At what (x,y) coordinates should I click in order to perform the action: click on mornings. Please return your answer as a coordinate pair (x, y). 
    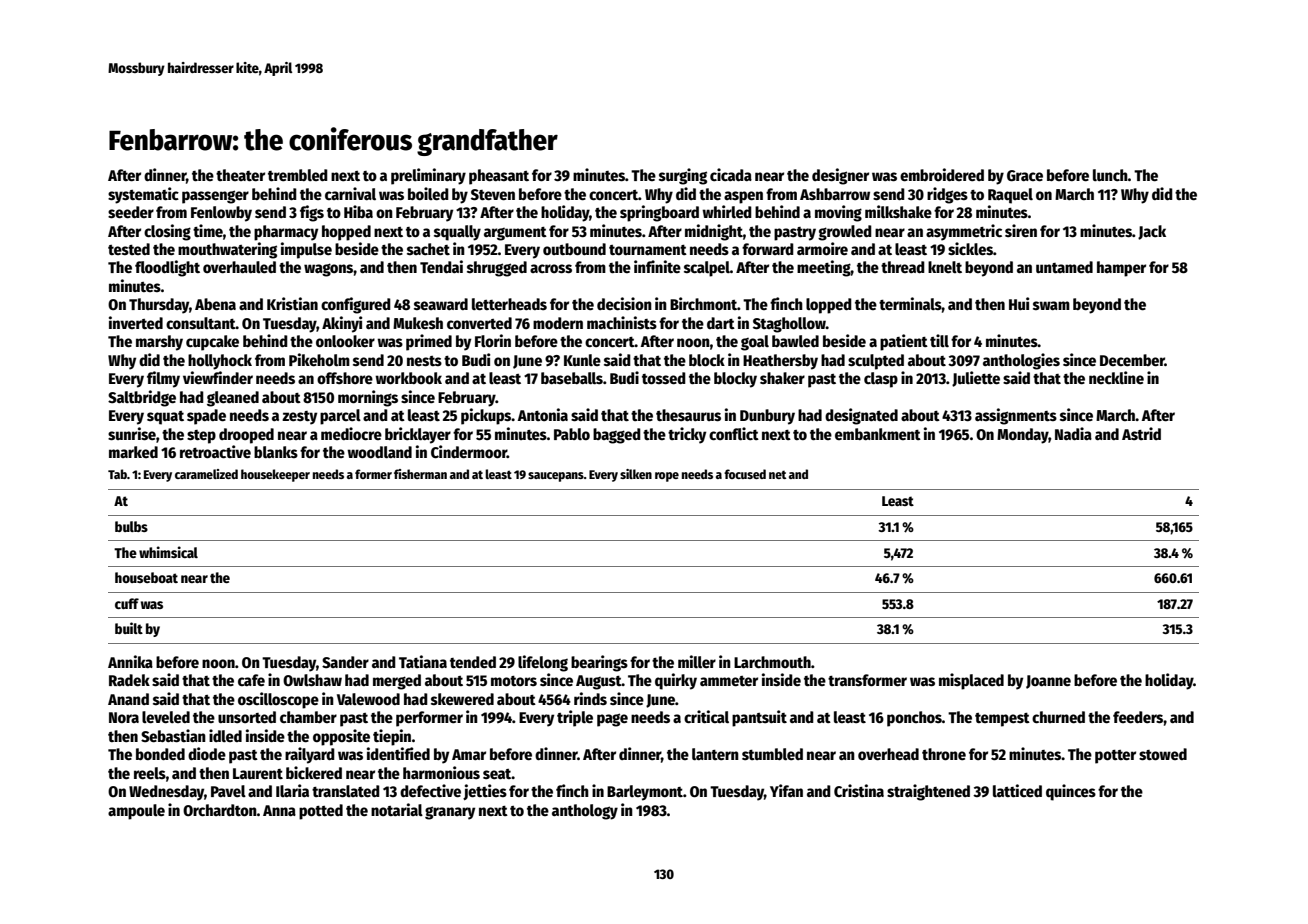
    Looking at the image, I should click on (368, 398).
